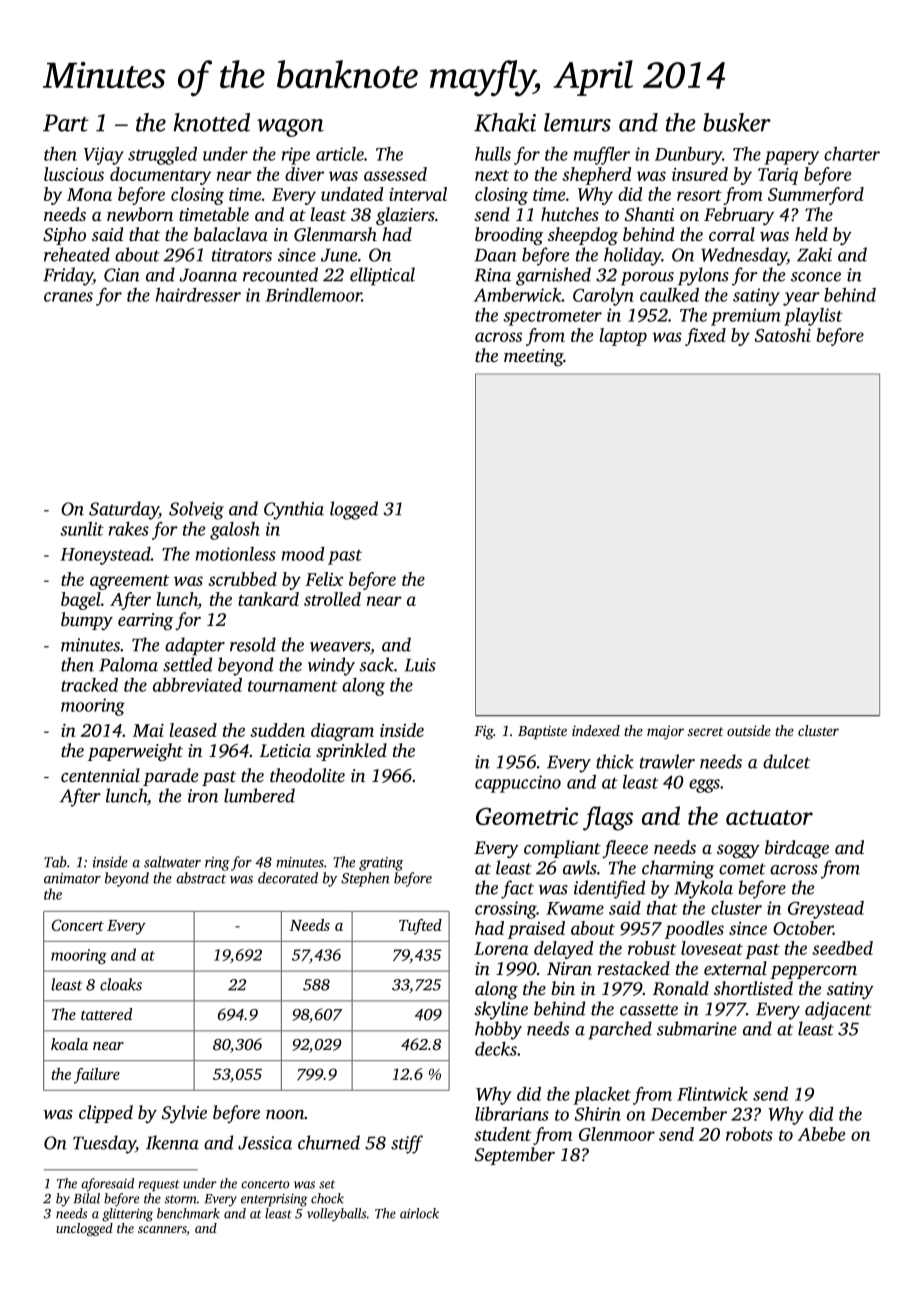 The width and height of the screenshot is (924, 1308). Describe the element at coordinates (419, 1213) in the screenshot. I see `airlock` at that location.
